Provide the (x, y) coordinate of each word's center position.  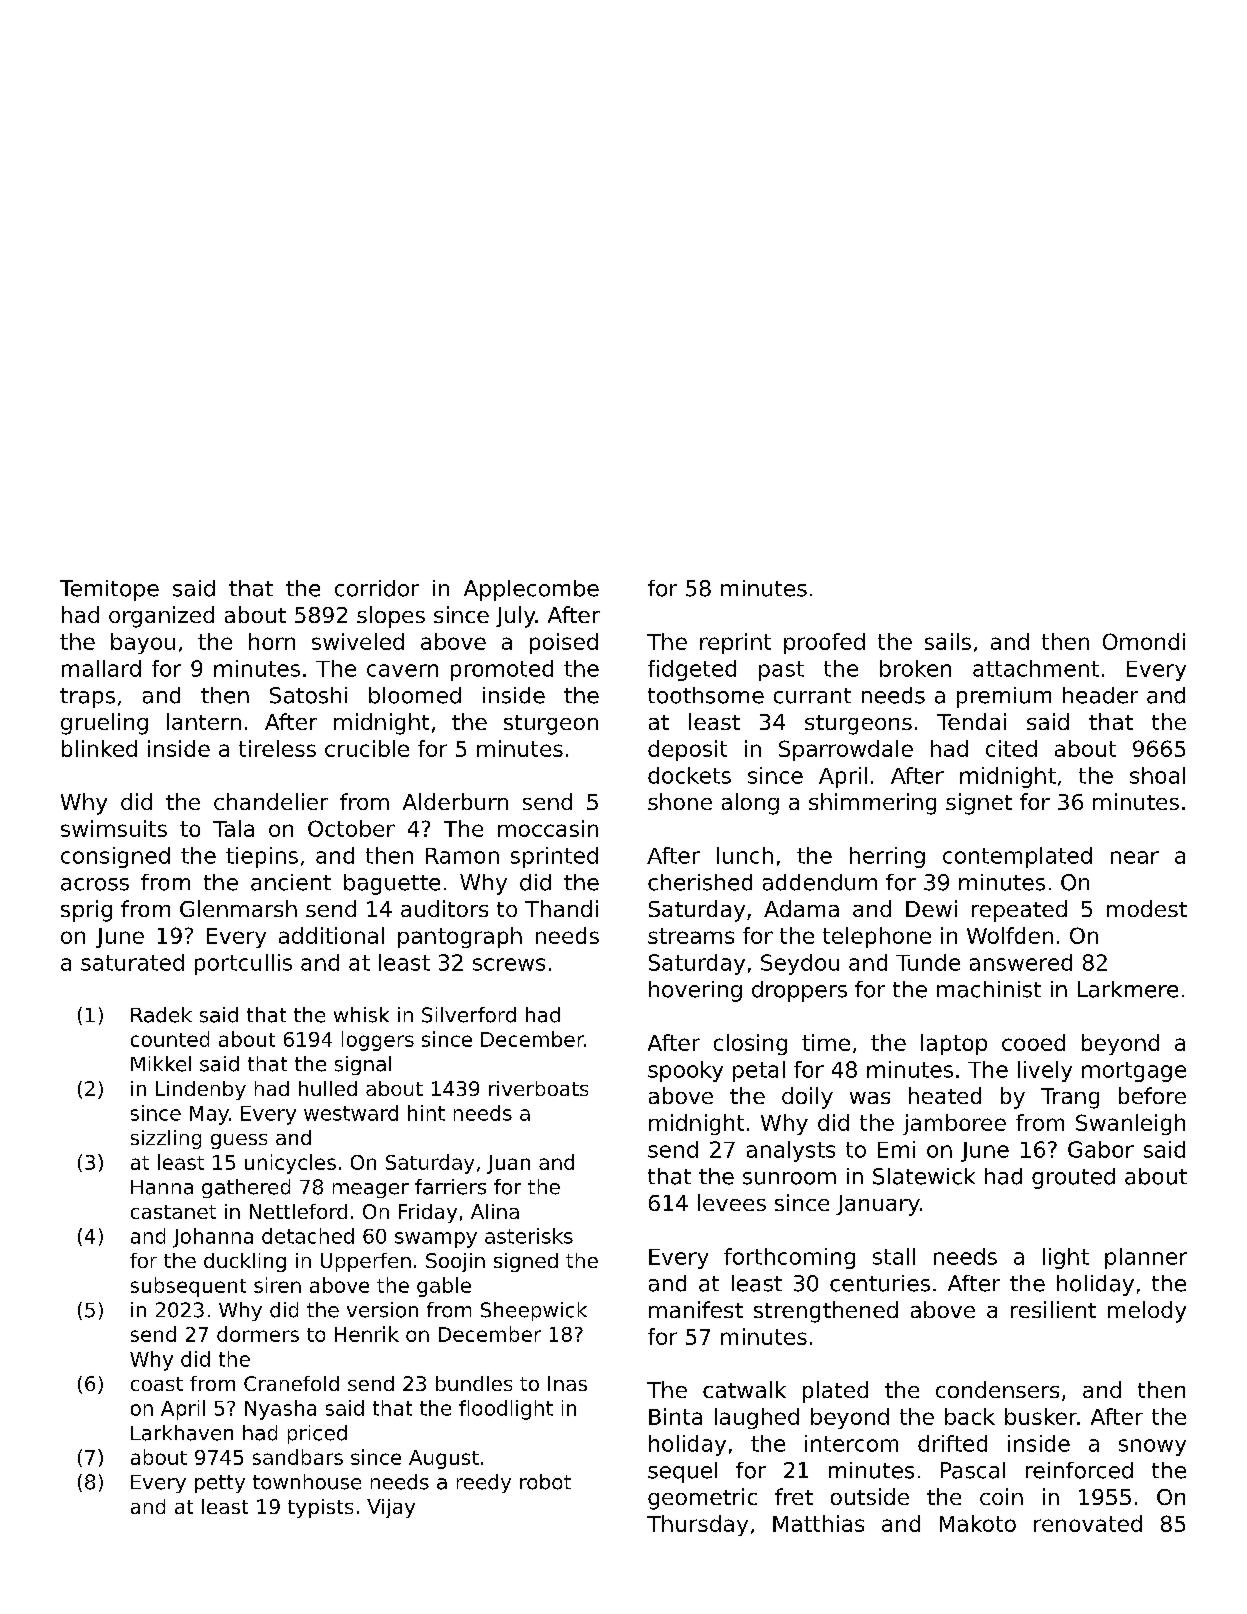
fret (794, 1496)
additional (331, 935)
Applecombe (531, 590)
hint (426, 1113)
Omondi (1144, 641)
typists (320, 1508)
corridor (377, 588)
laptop (954, 1044)
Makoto (978, 1523)
